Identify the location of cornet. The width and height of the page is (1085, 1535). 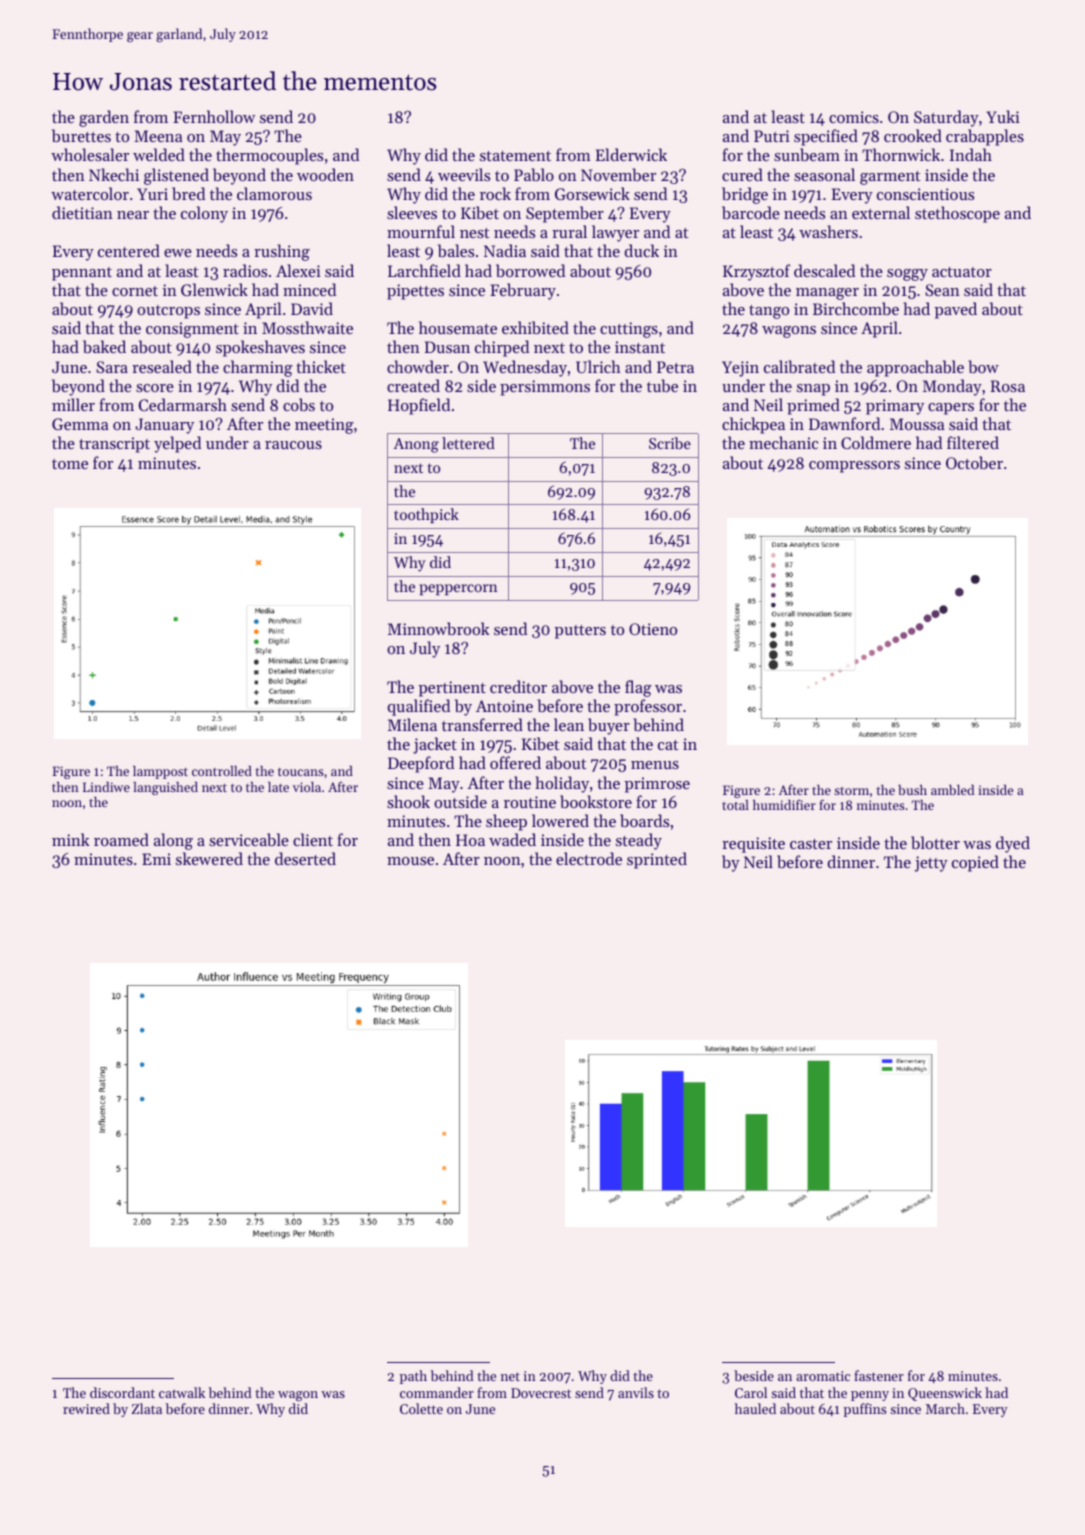
(135, 291).
